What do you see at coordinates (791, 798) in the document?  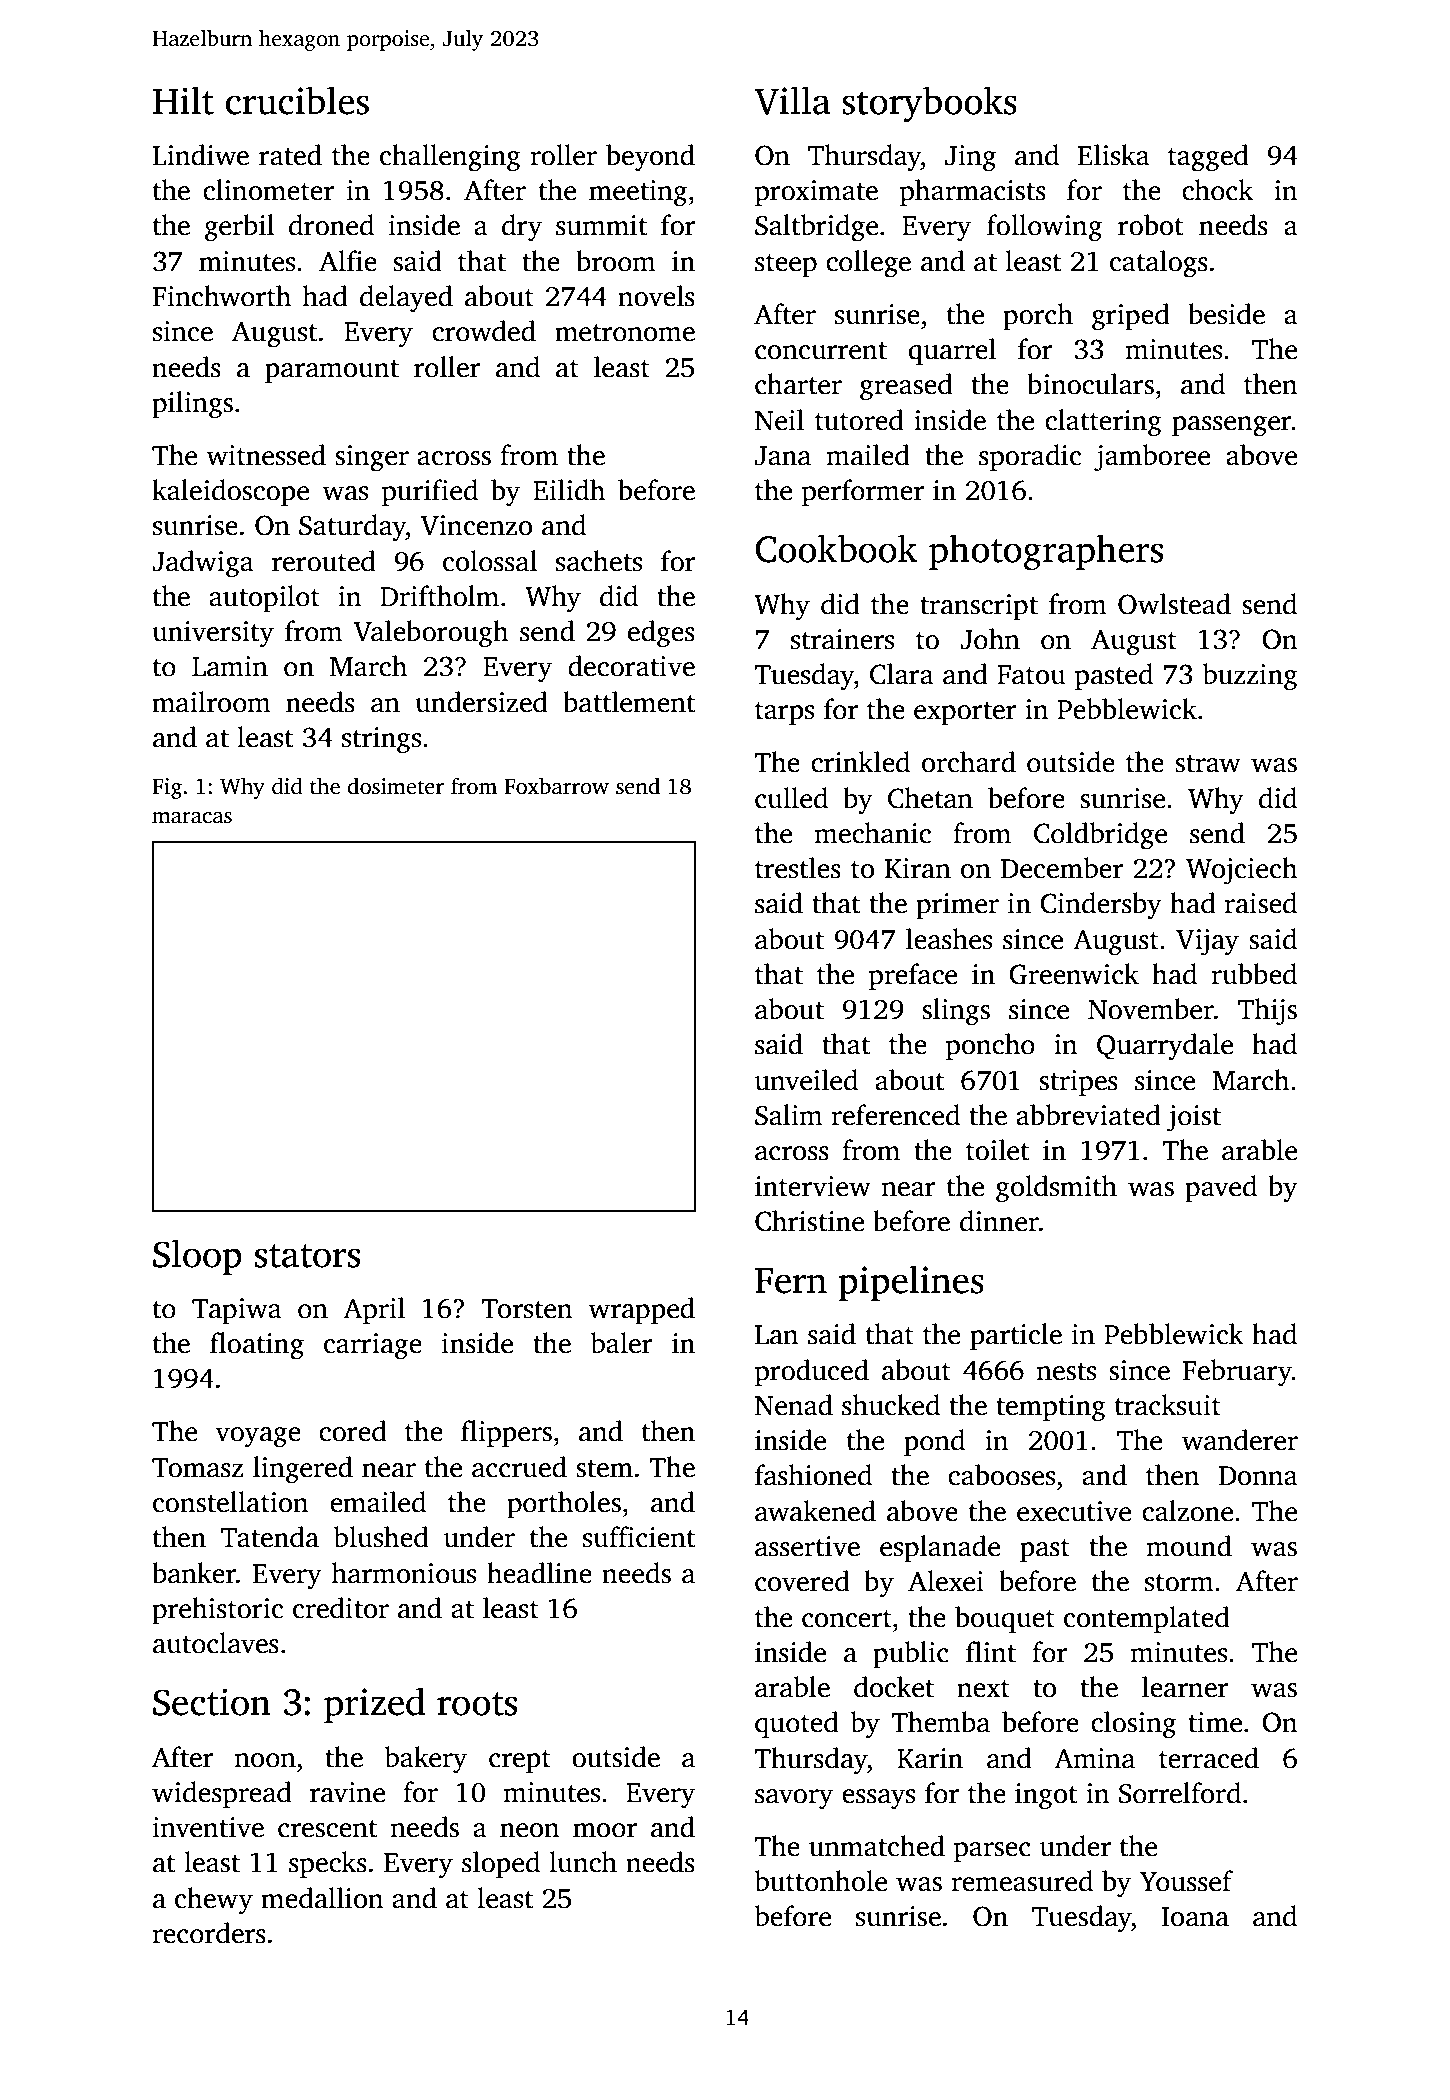 I see `culled` at bounding box center [791, 798].
